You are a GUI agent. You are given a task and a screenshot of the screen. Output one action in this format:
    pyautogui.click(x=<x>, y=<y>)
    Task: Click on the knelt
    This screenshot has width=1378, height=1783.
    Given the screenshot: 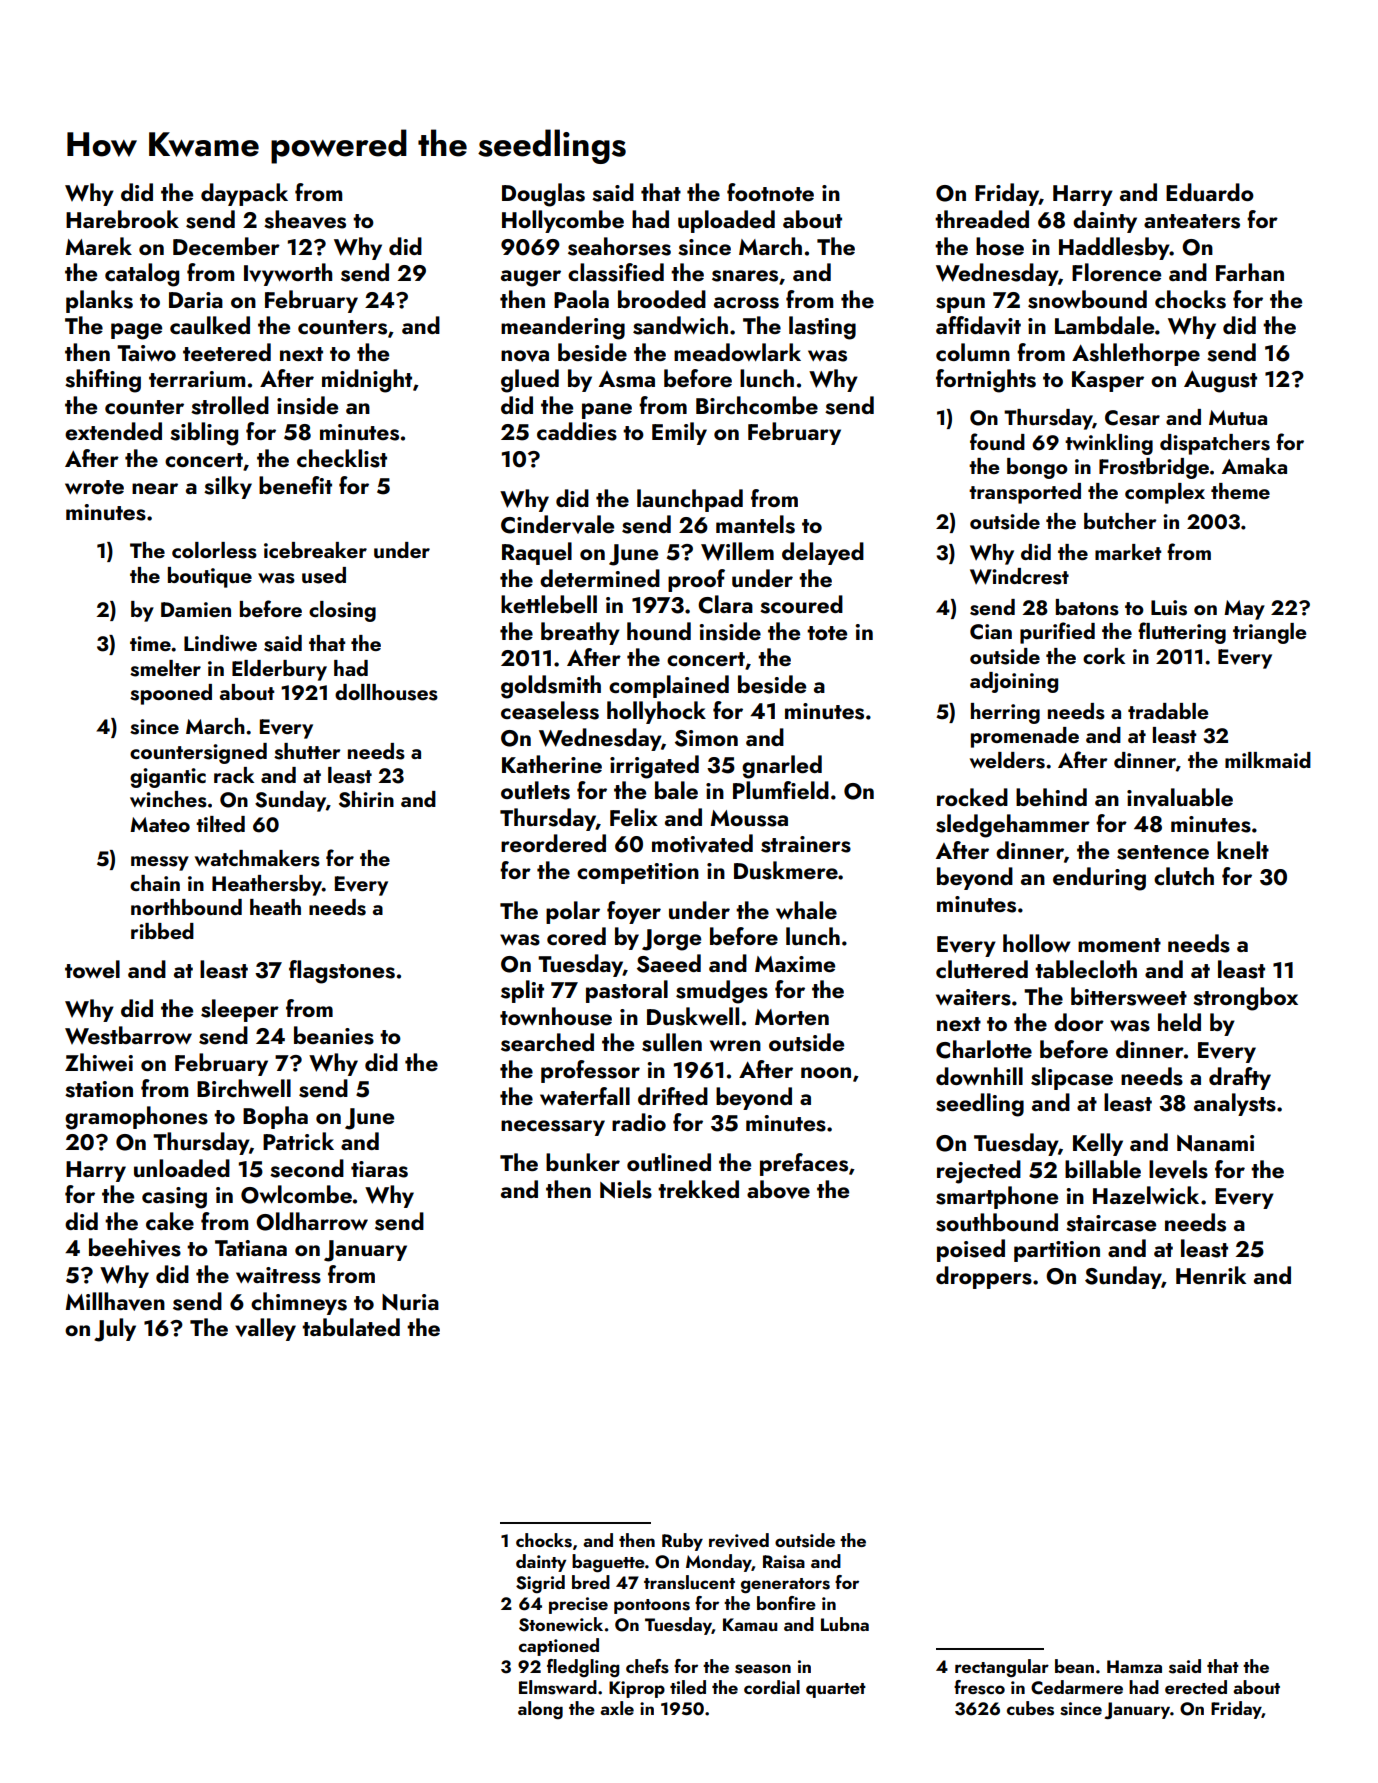 What is the action you would take?
    pyautogui.click(x=1243, y=850)
